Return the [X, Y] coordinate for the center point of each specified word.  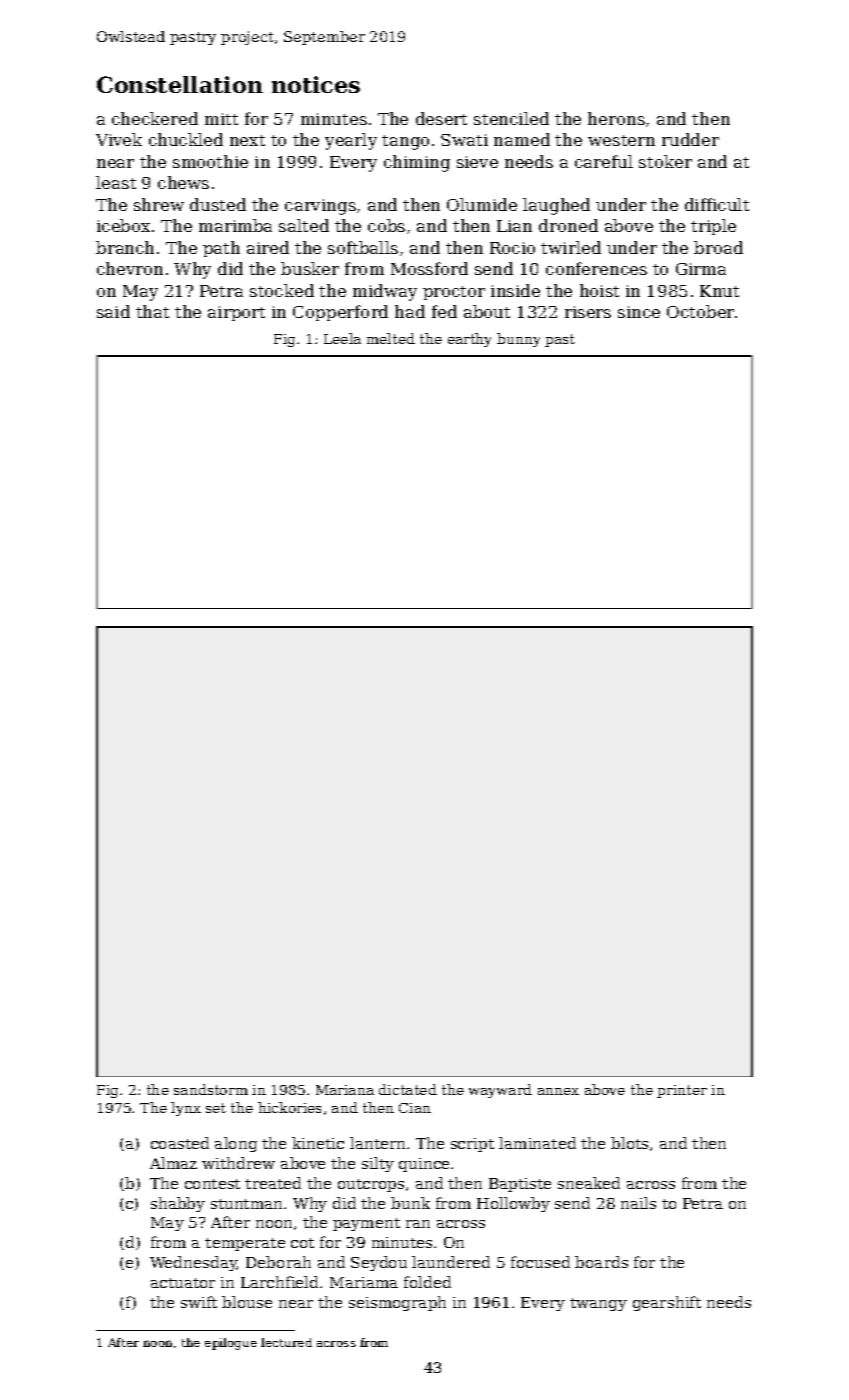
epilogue [231, 1344]
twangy [598, 1304]
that [152, 311]
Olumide [482, 204]
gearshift [667, 1303]
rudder [690, 139]
